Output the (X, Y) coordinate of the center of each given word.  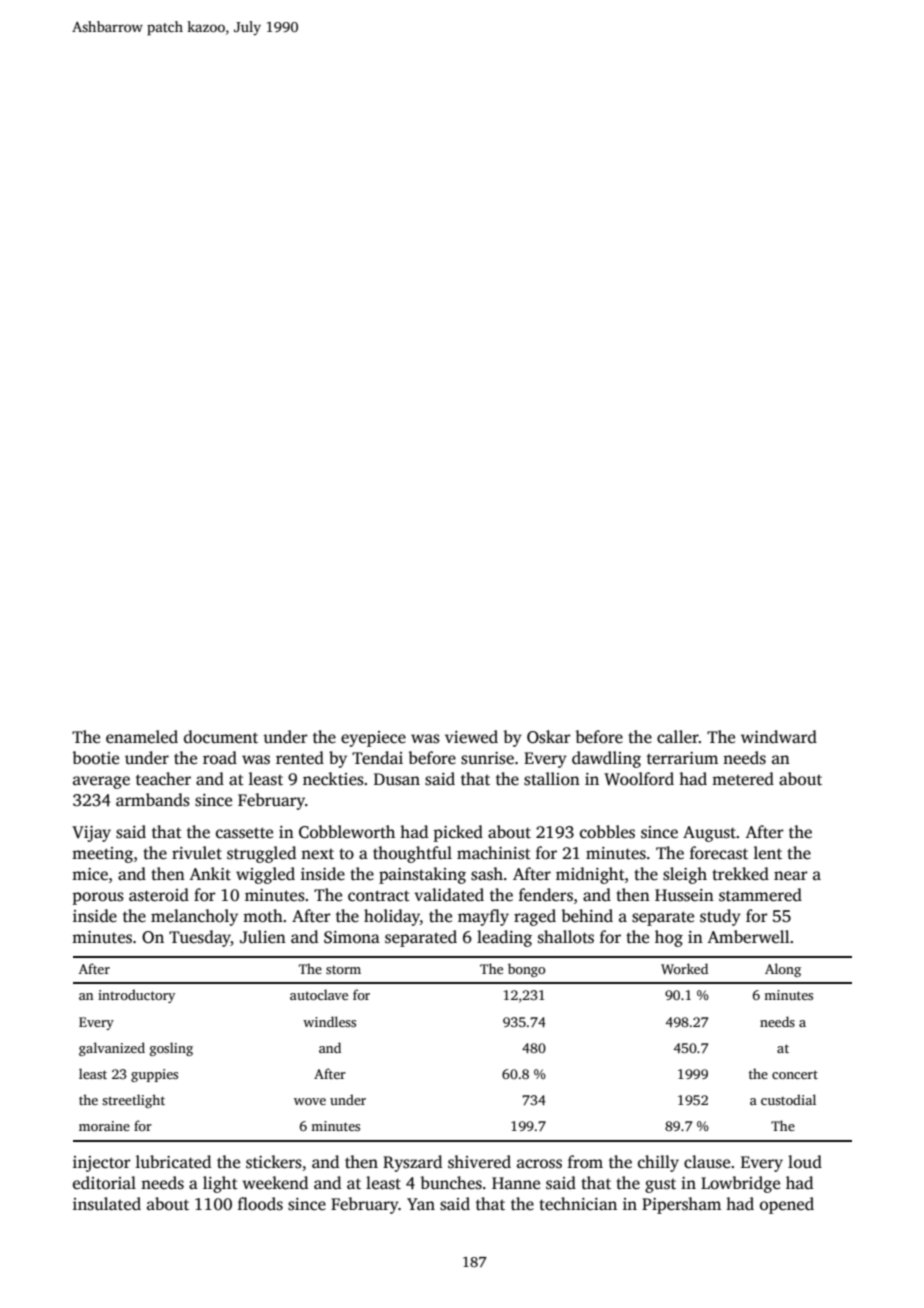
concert (795, 1074)
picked (458, 833)
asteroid (159, 895)
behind (587, 916)
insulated (107, 1204)
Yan (421, 1204)
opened (787, 1205)
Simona (352, 937)
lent (768, 852)
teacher (163, 779)
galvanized (112, 1049)
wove (310, 1101)
